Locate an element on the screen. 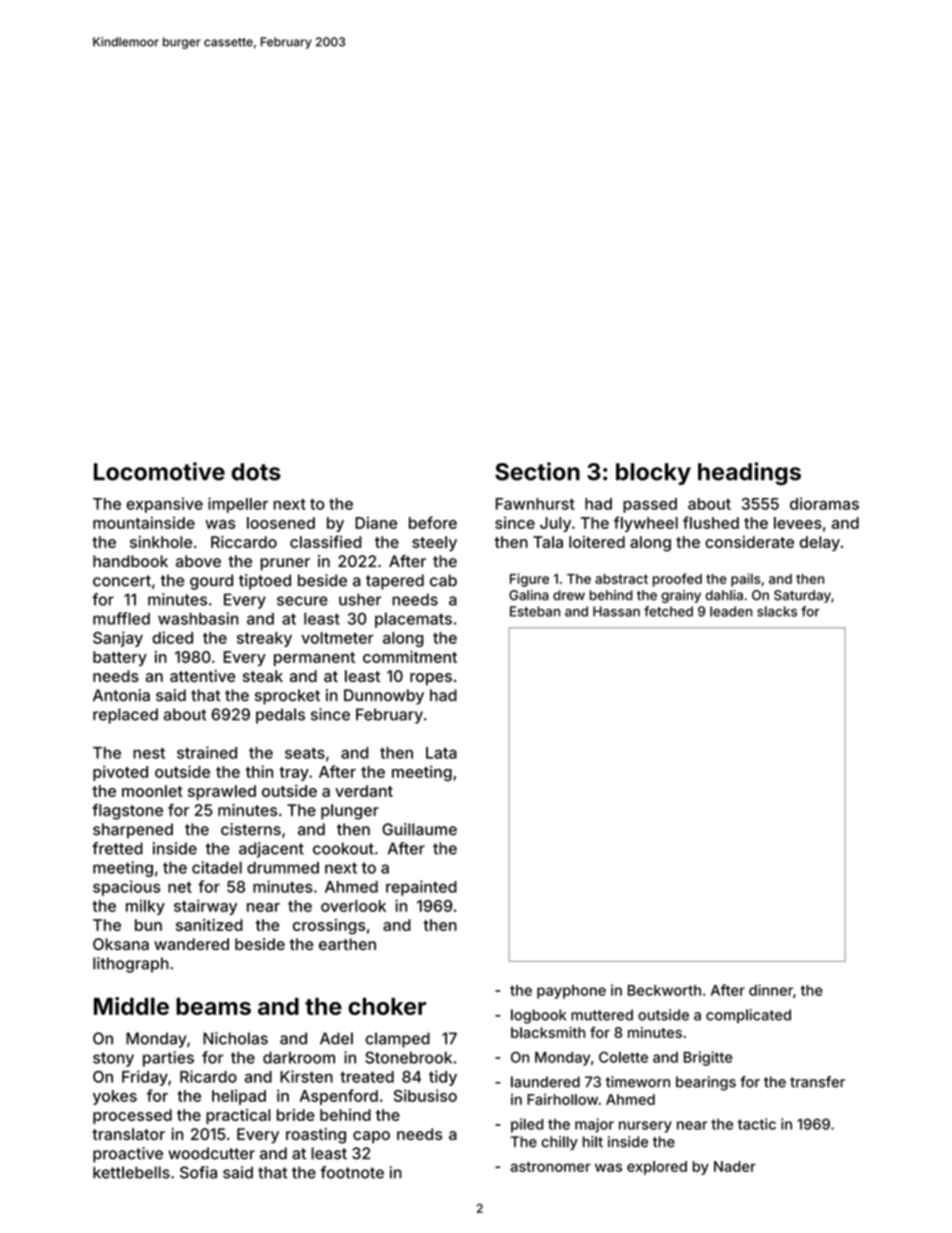 The image size is (952, 1233). woodcutter is located at coordinates (211, 1153).
